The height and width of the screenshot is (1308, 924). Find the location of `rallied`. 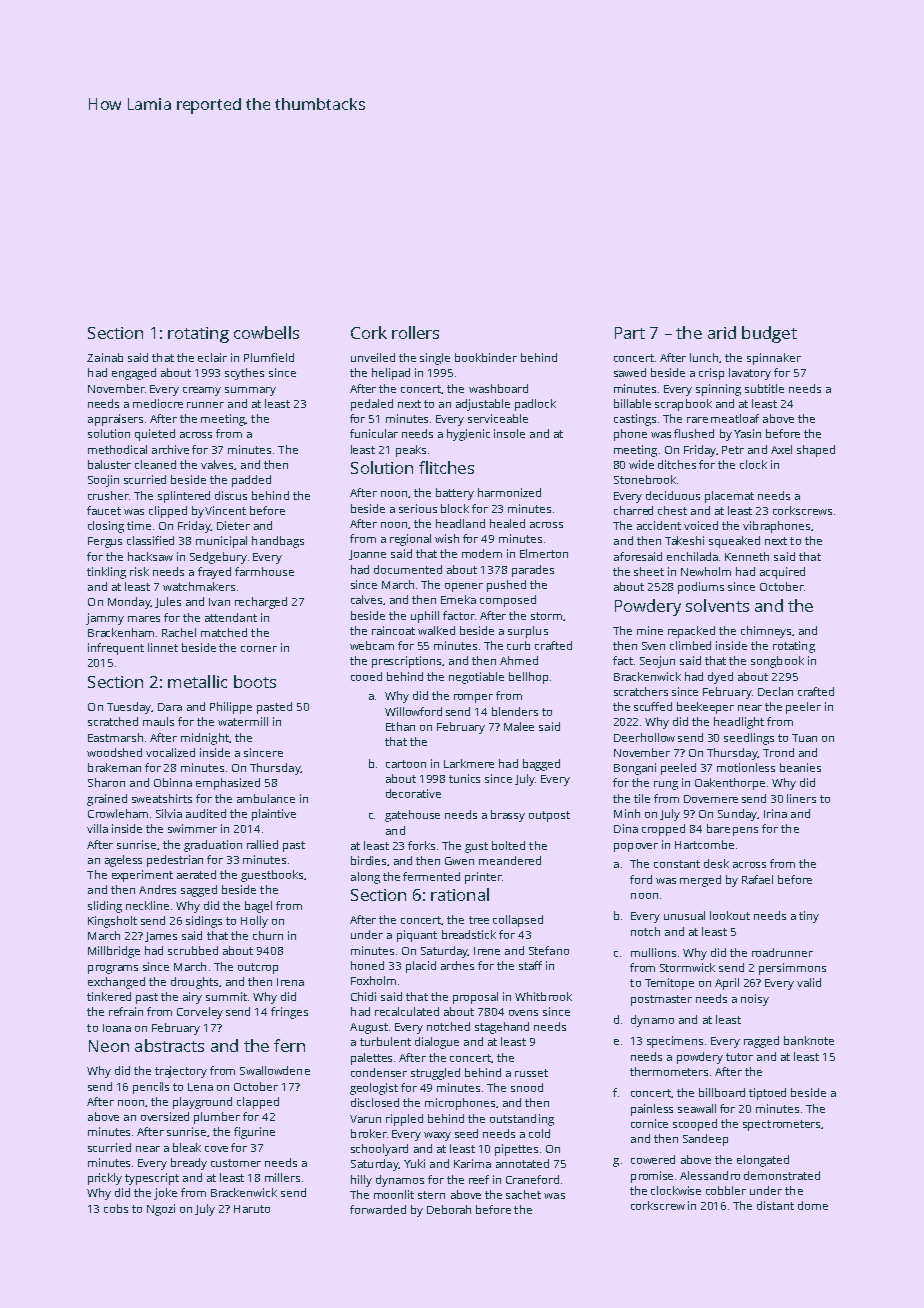

rallied is located at coordinates (262, 844).
